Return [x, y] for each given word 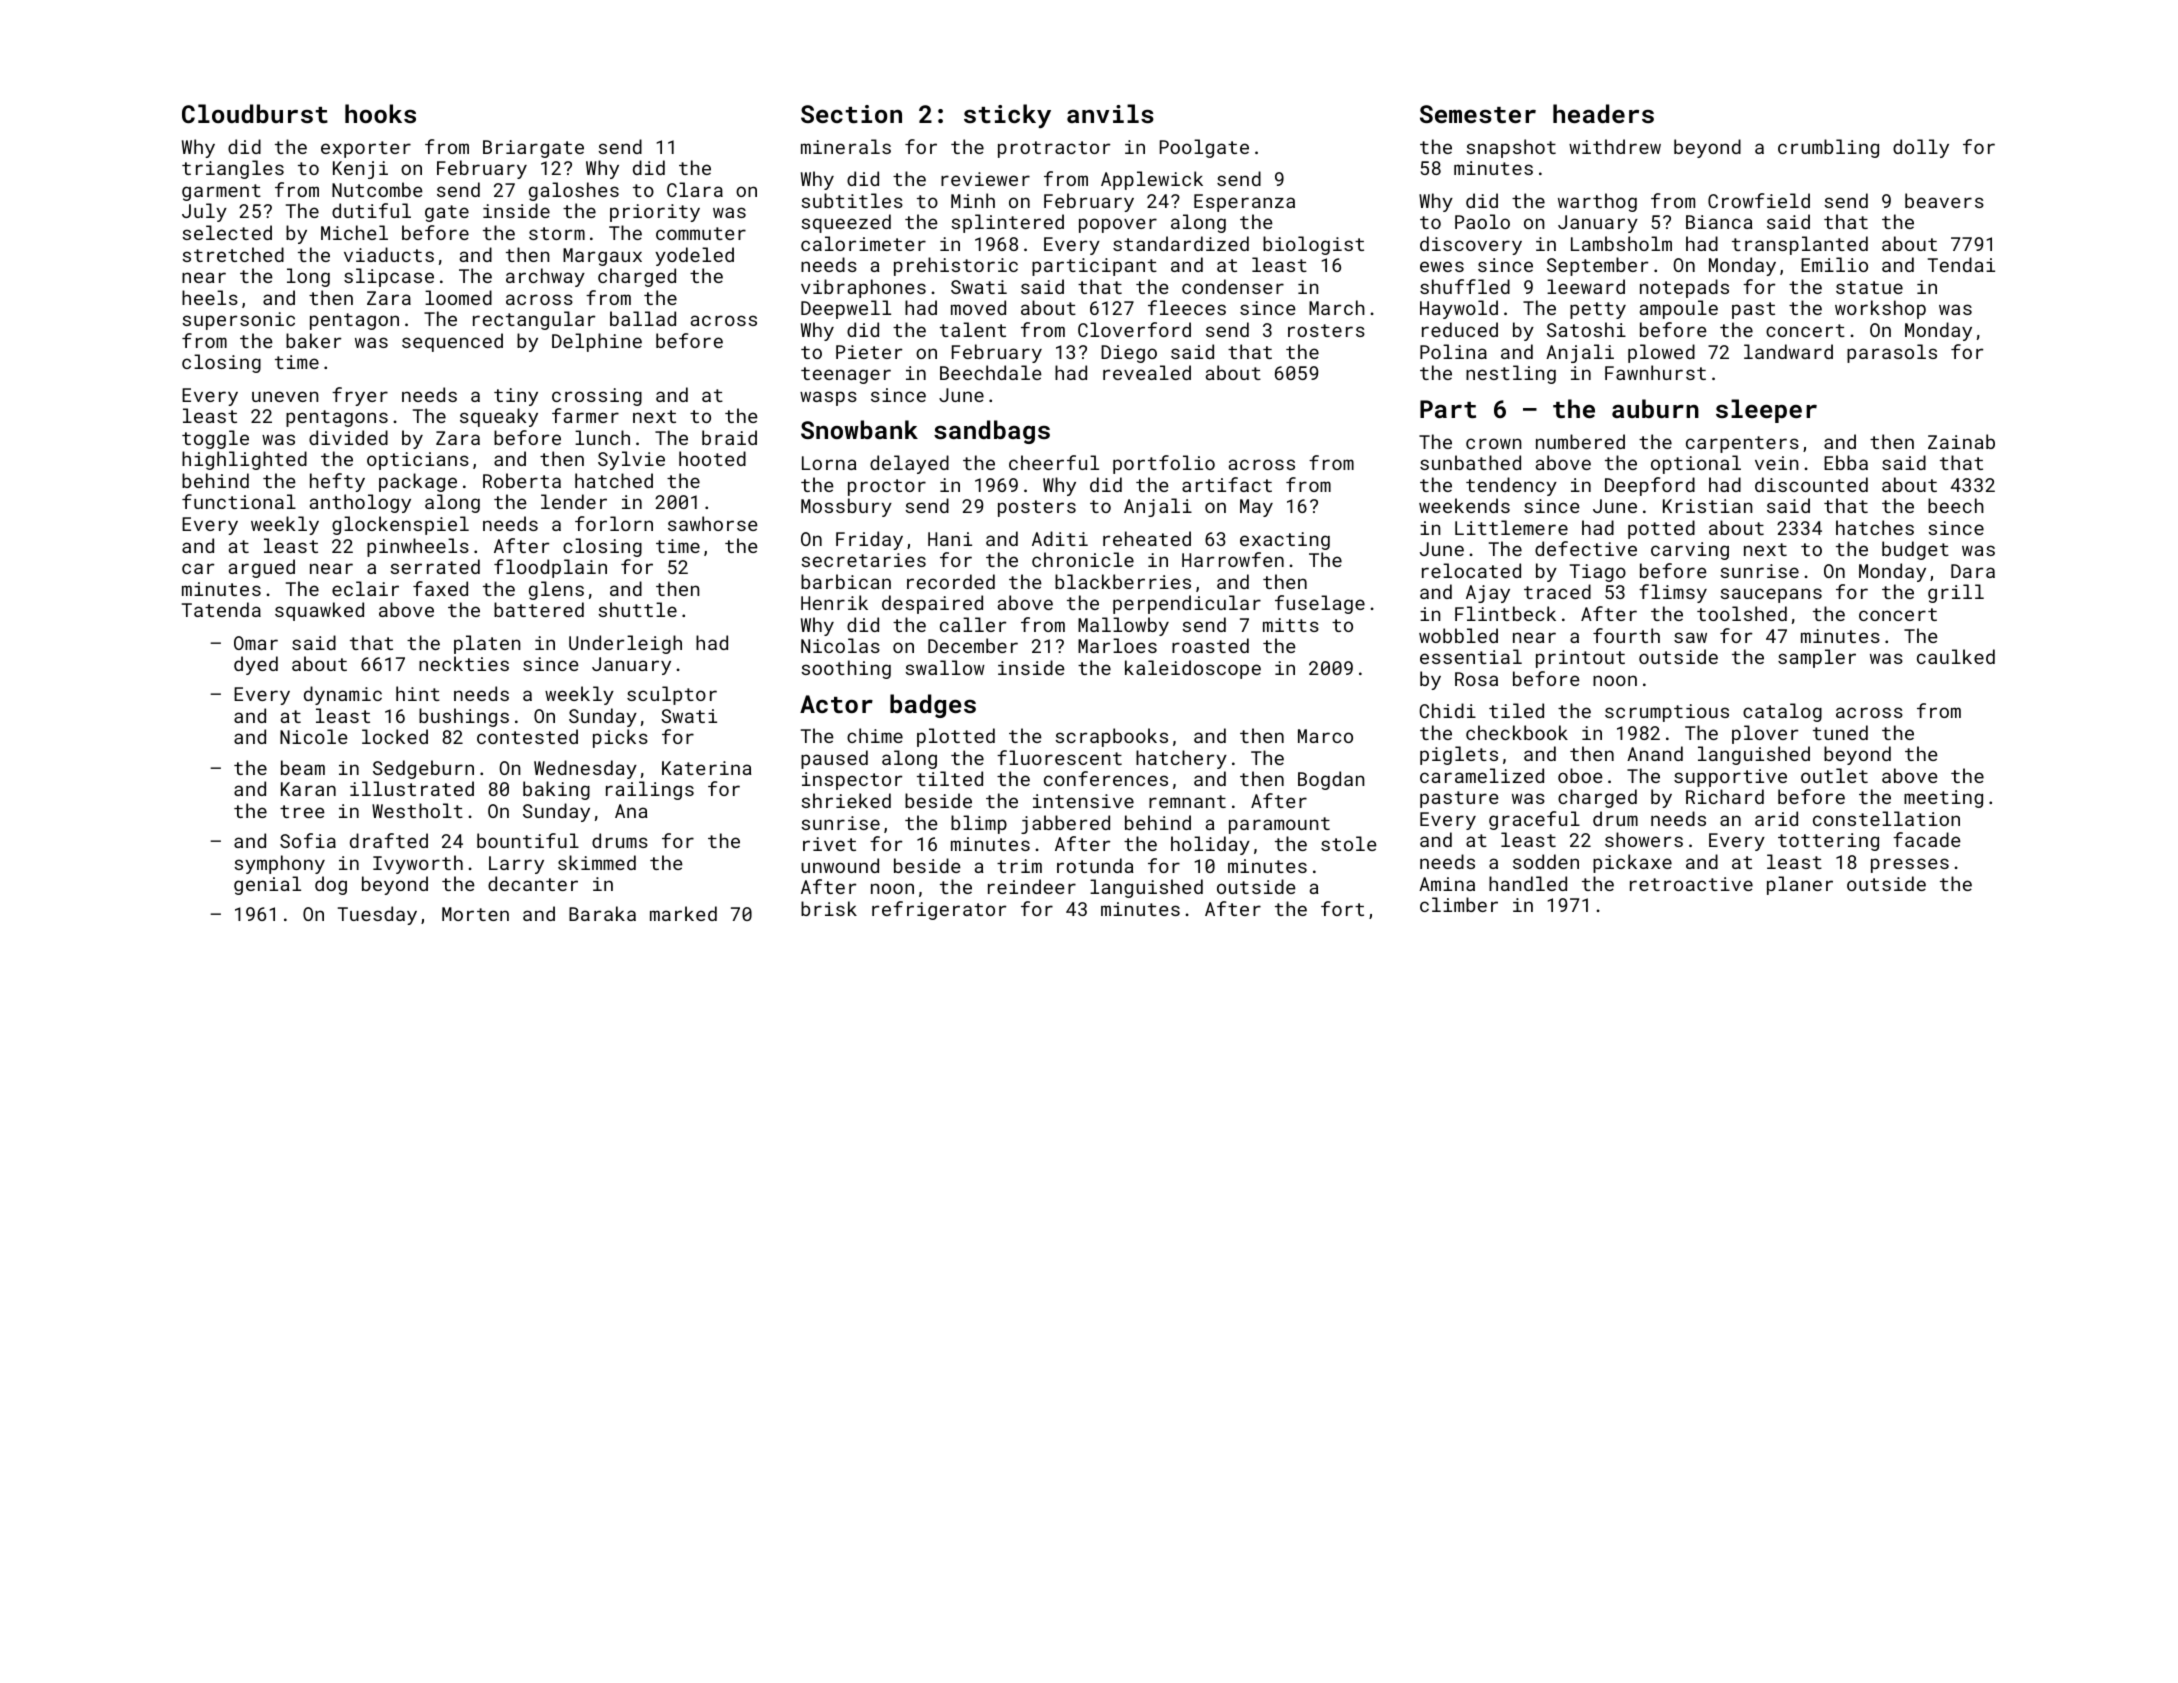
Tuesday [377, 915]
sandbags [992, 432]
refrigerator [939, 910]
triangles [233, 169]
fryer [360, 396]
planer [1800, 885]
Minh [973, 200]
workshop [1880, 309]
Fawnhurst [1655, 372]
